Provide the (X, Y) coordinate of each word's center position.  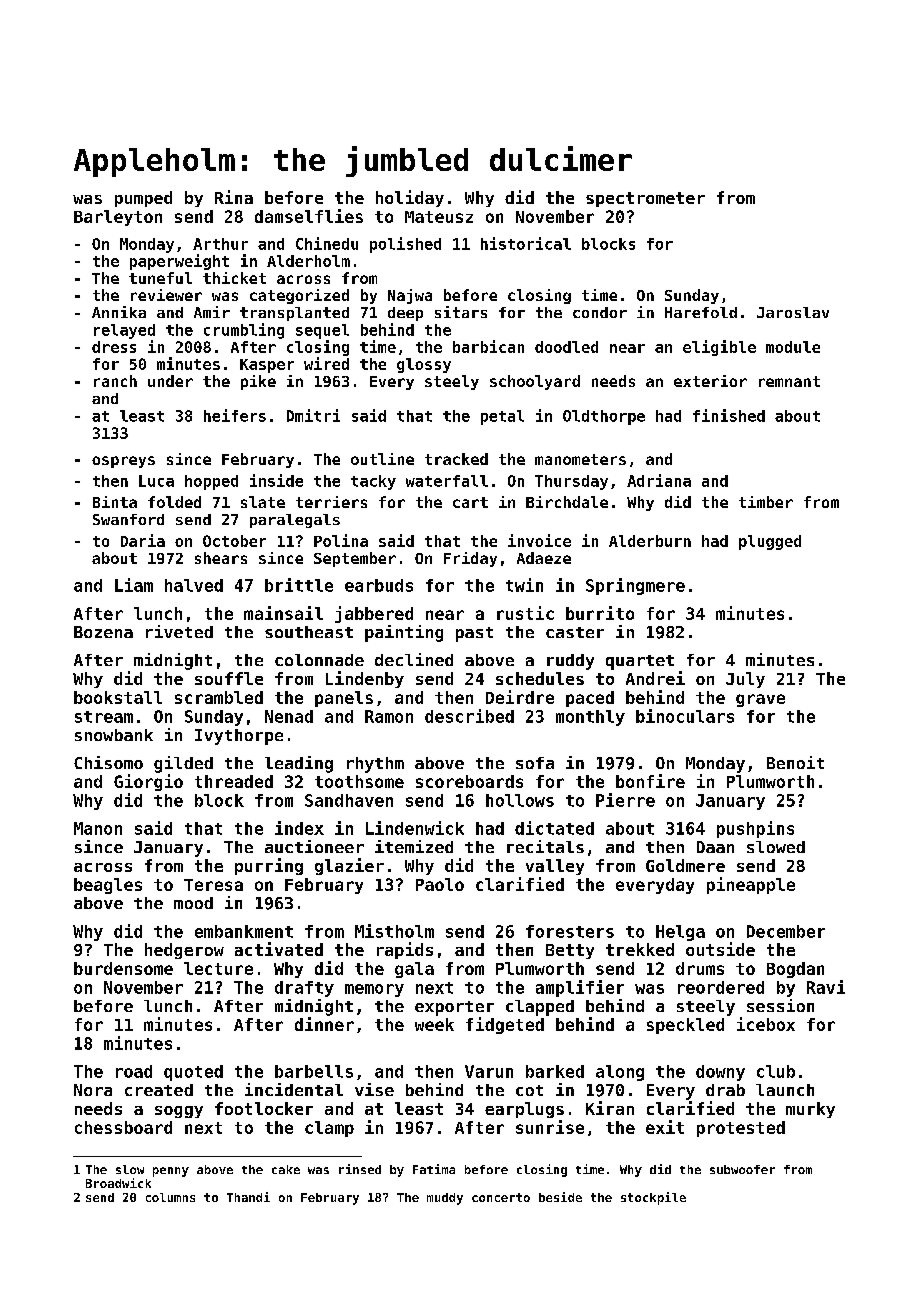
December (786, 931)
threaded (234, 781)
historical (526, 243)
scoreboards (469, 781)
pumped (143, 199)
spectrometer (645, 199)
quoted (193, 1073)
